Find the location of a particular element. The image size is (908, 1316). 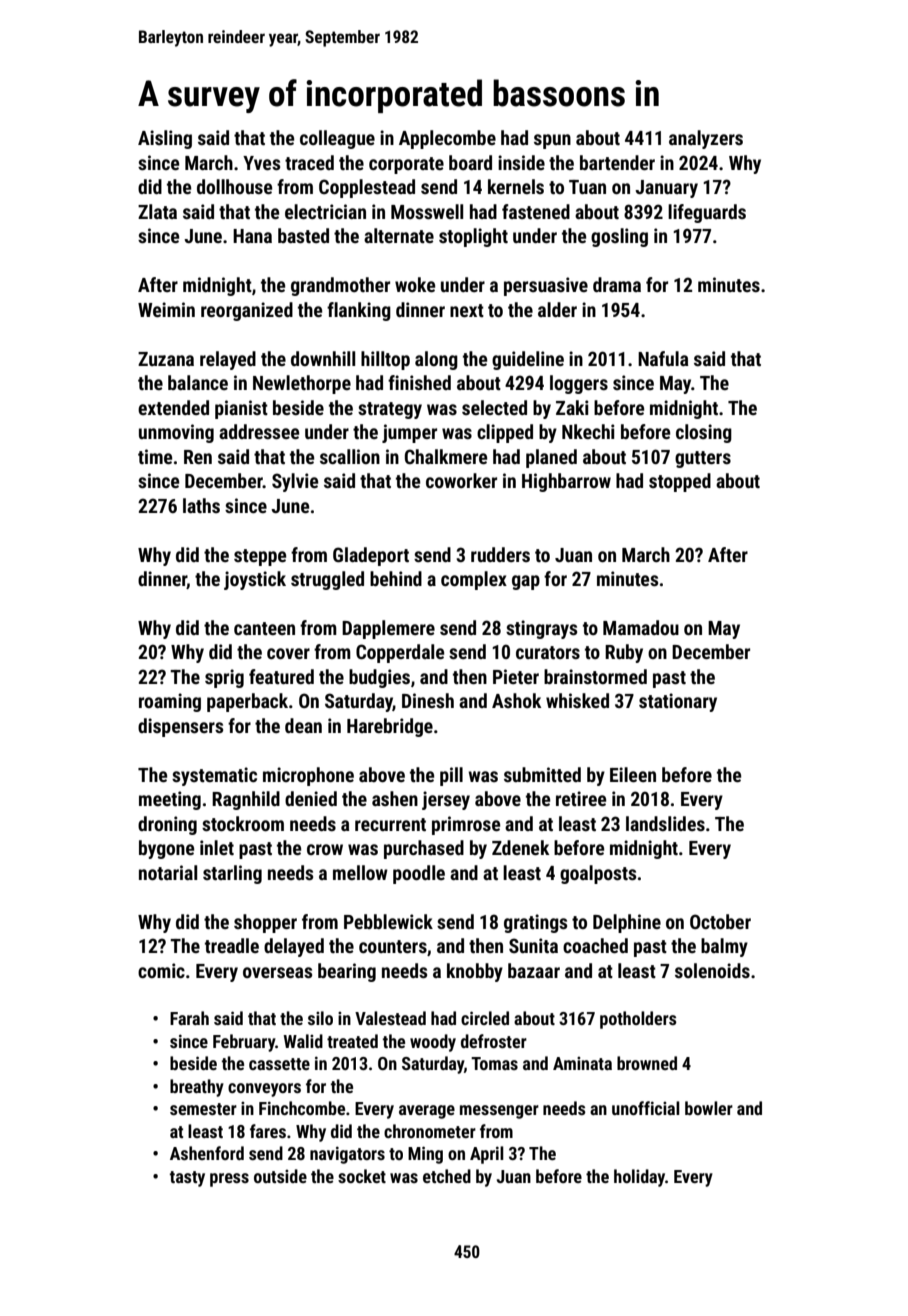

Gladeport is located at coordinates (371, 556).
